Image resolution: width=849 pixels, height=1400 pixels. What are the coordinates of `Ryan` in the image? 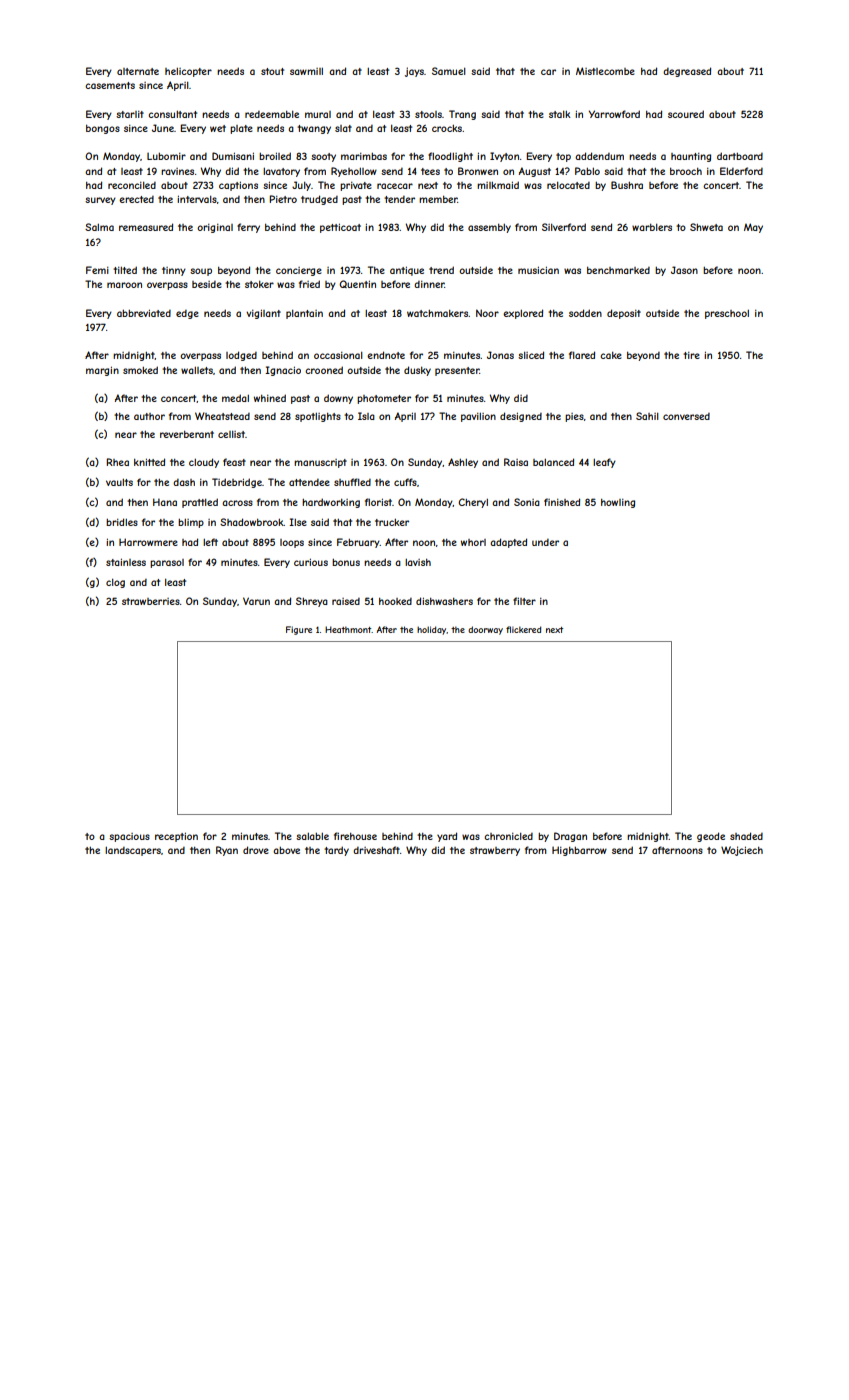 It's located at (227, 851).
